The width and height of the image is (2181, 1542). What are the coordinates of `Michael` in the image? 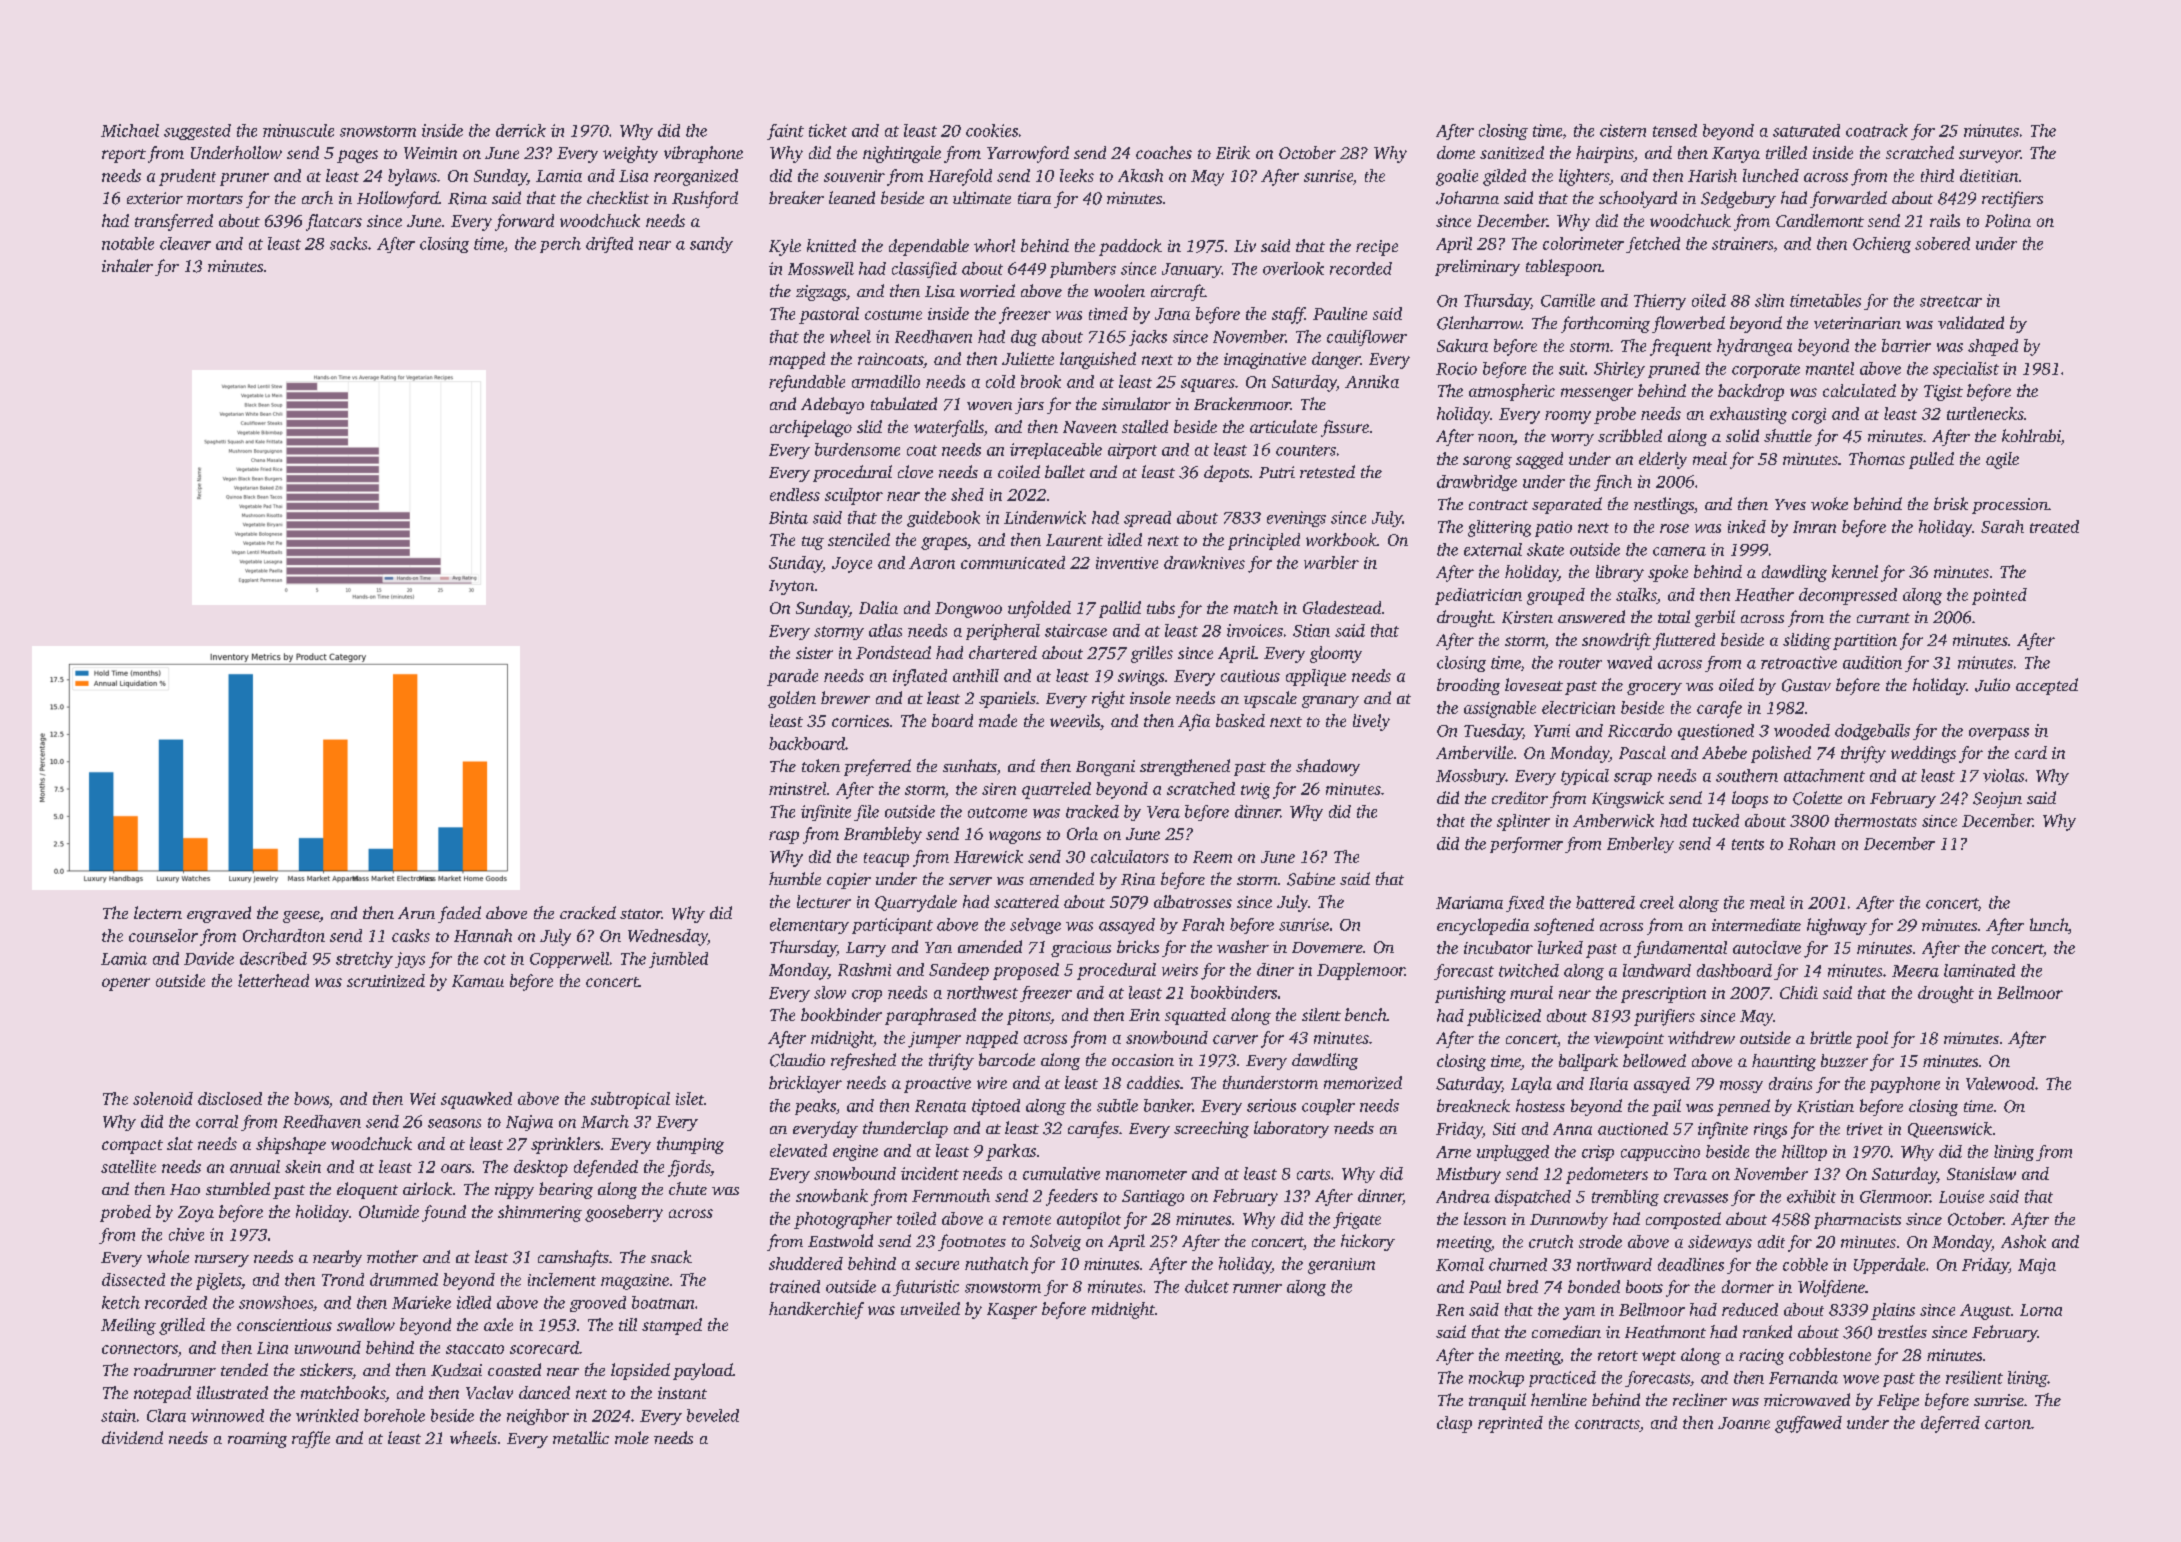 It's located at (130, 130).
